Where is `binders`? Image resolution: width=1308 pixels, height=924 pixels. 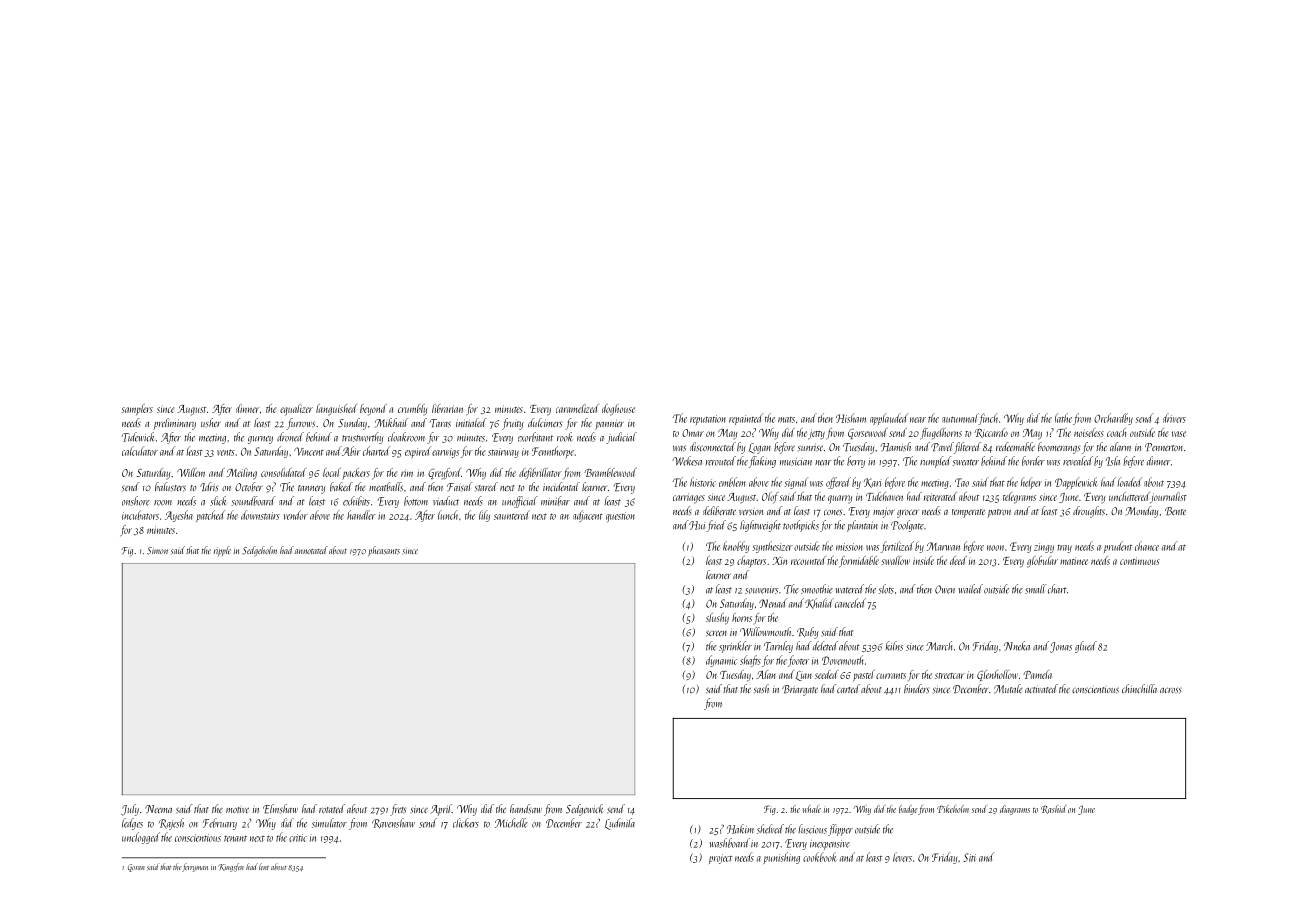
binders is located at coordinates (916, 688).
